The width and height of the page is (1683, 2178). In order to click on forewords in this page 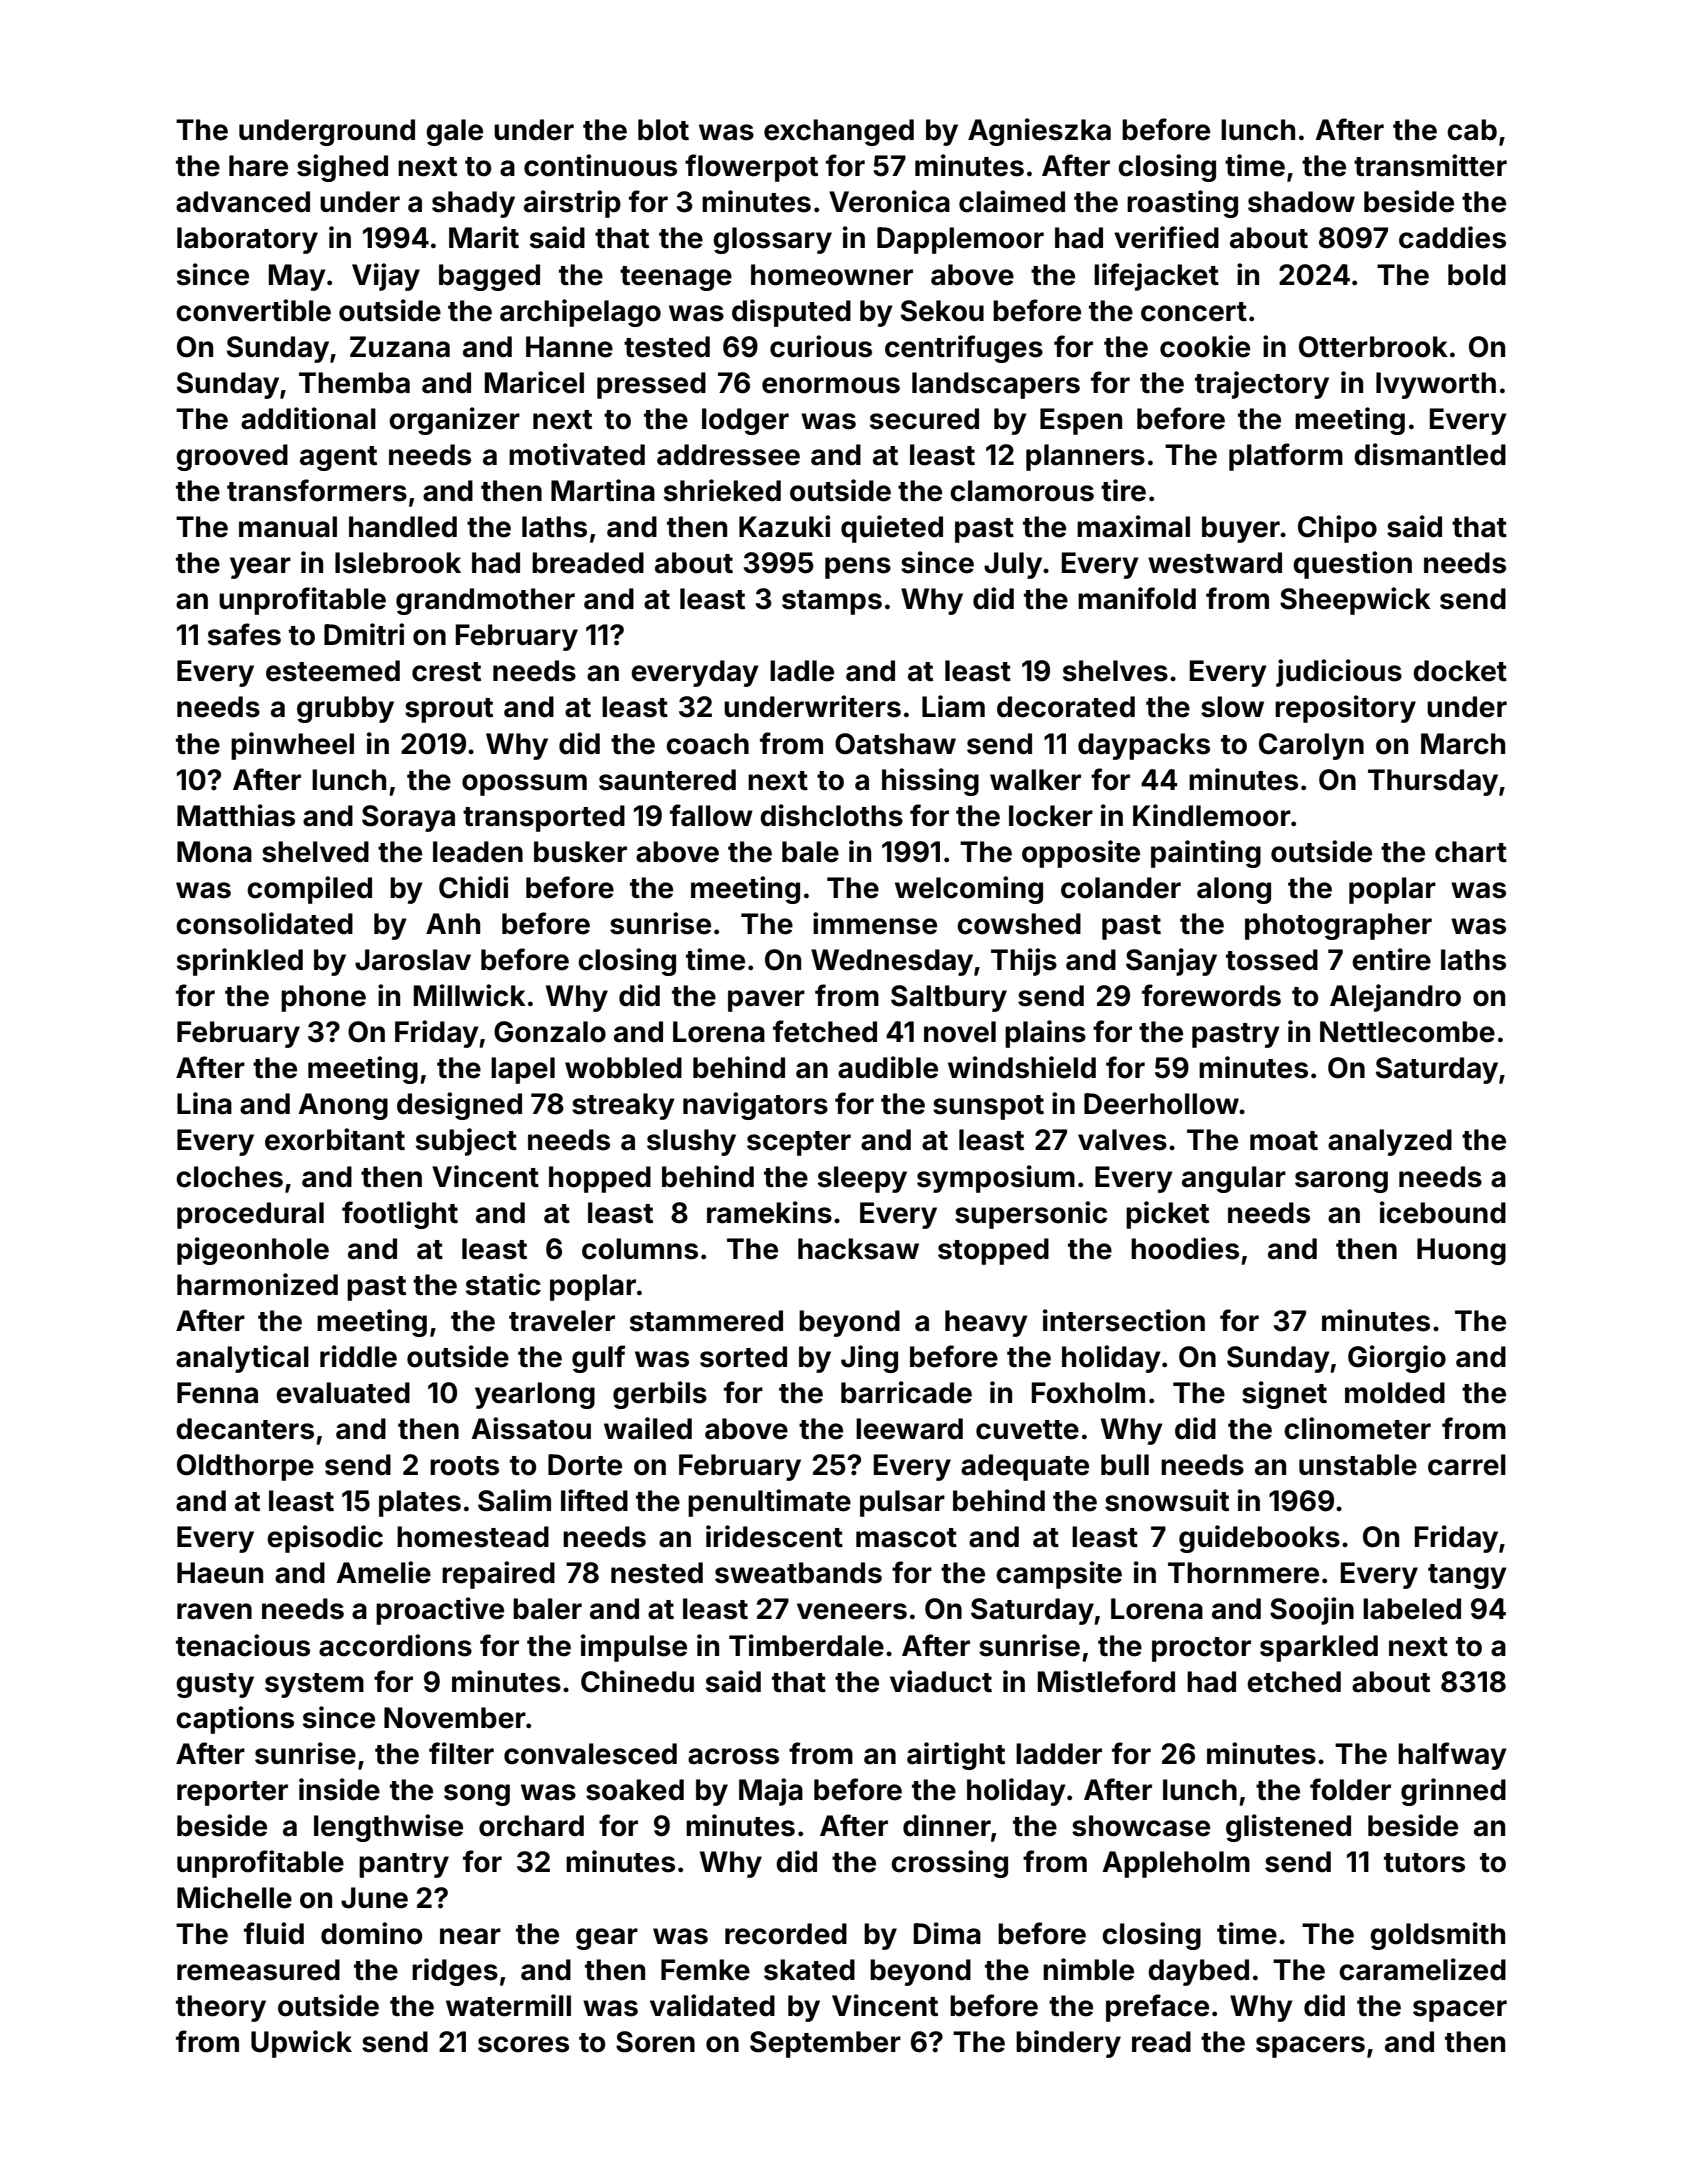, I will do `click(1211, 995)`.
